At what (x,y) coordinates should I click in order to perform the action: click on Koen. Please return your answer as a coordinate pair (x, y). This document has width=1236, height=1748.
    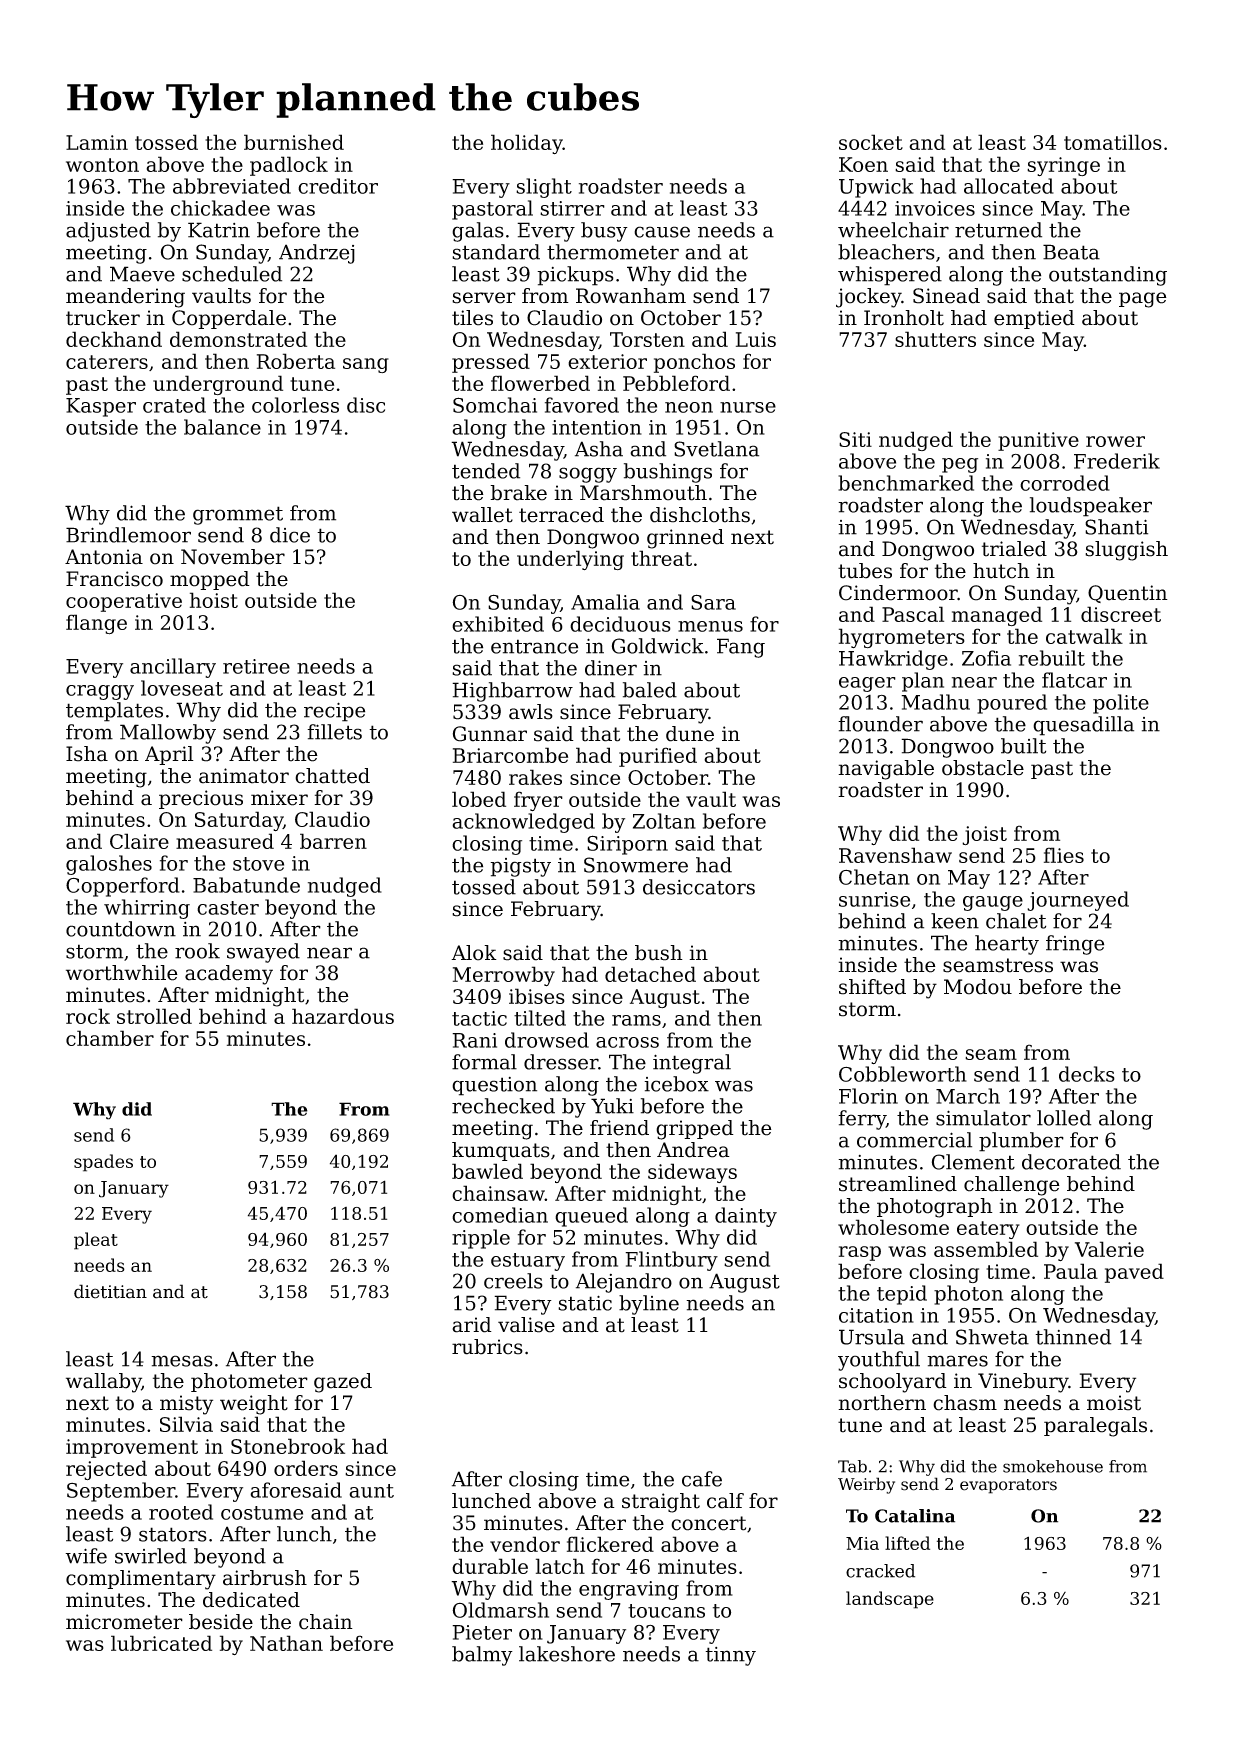
    Looking at the image, I should click on (863, 164).
